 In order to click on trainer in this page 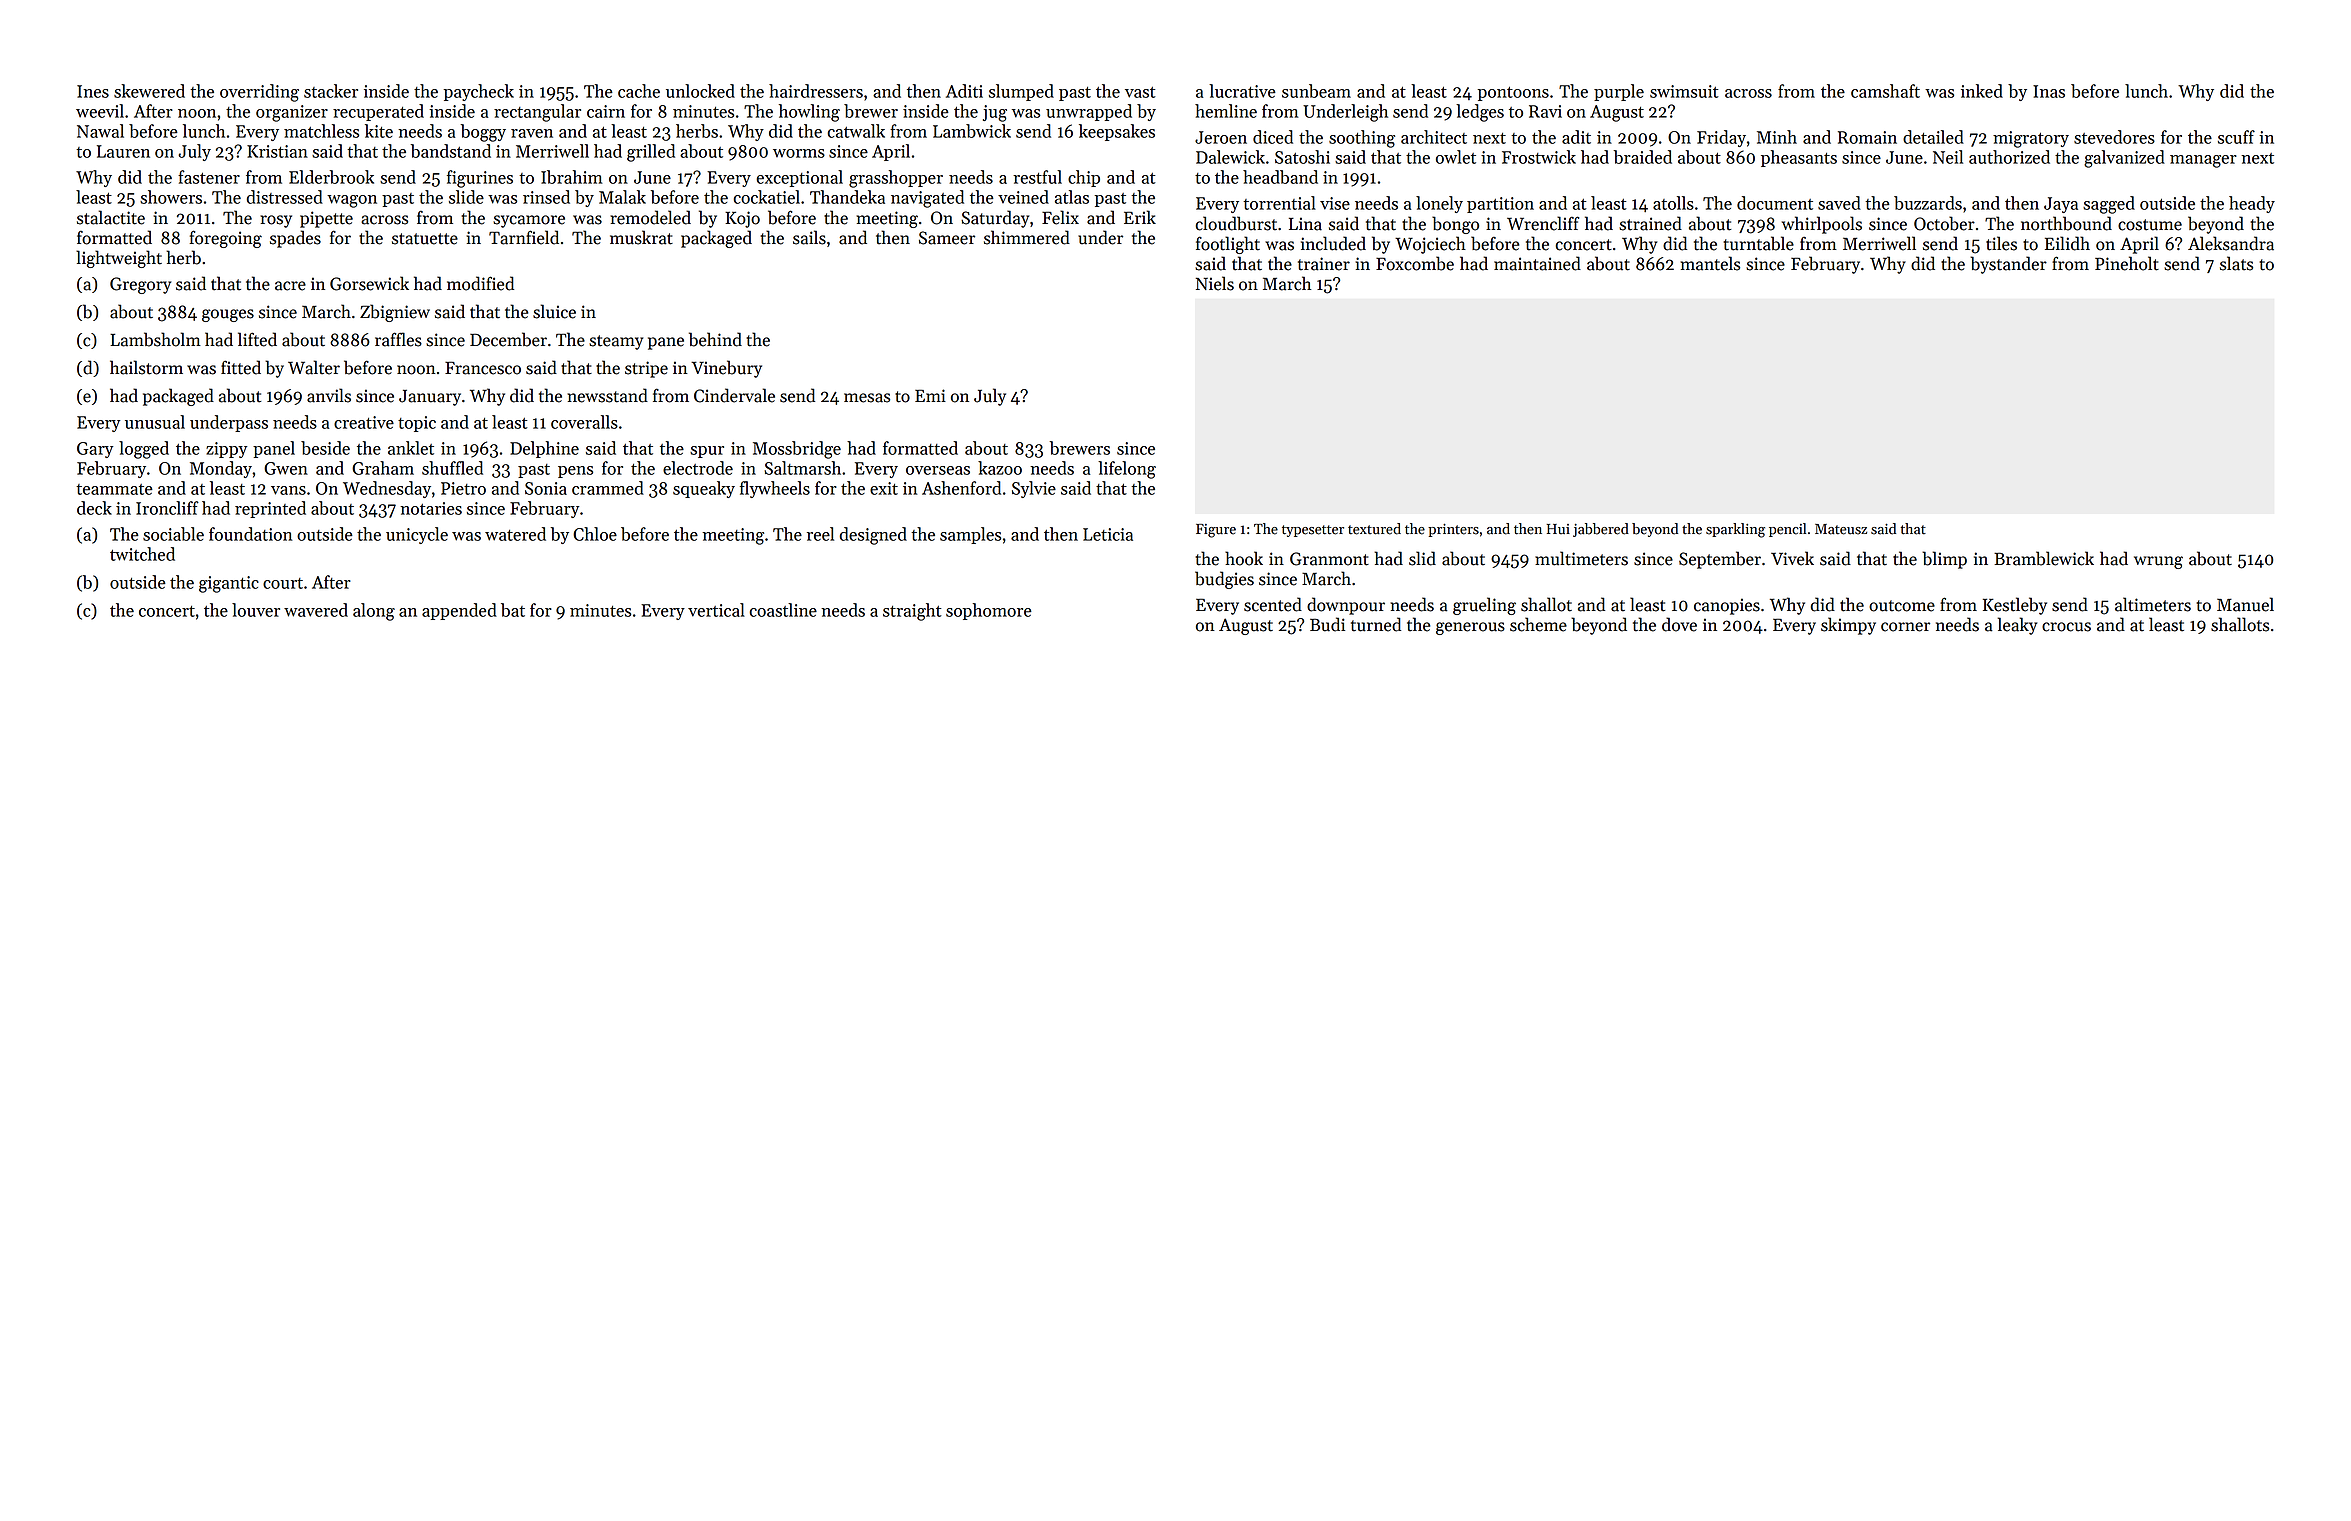, I will do `click(1324, 264)`.
